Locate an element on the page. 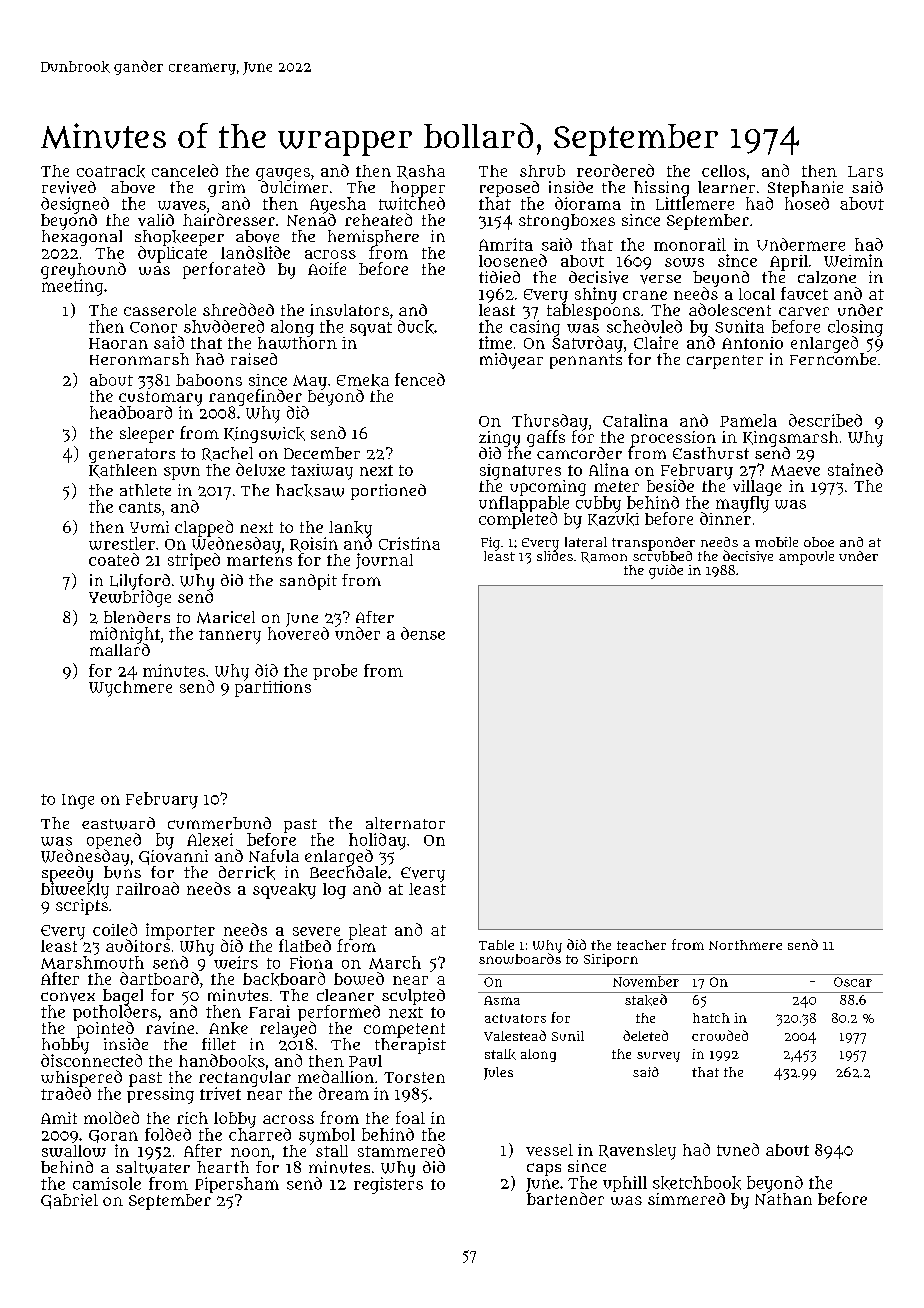  Weimin is located at coordinates (853, 260).
